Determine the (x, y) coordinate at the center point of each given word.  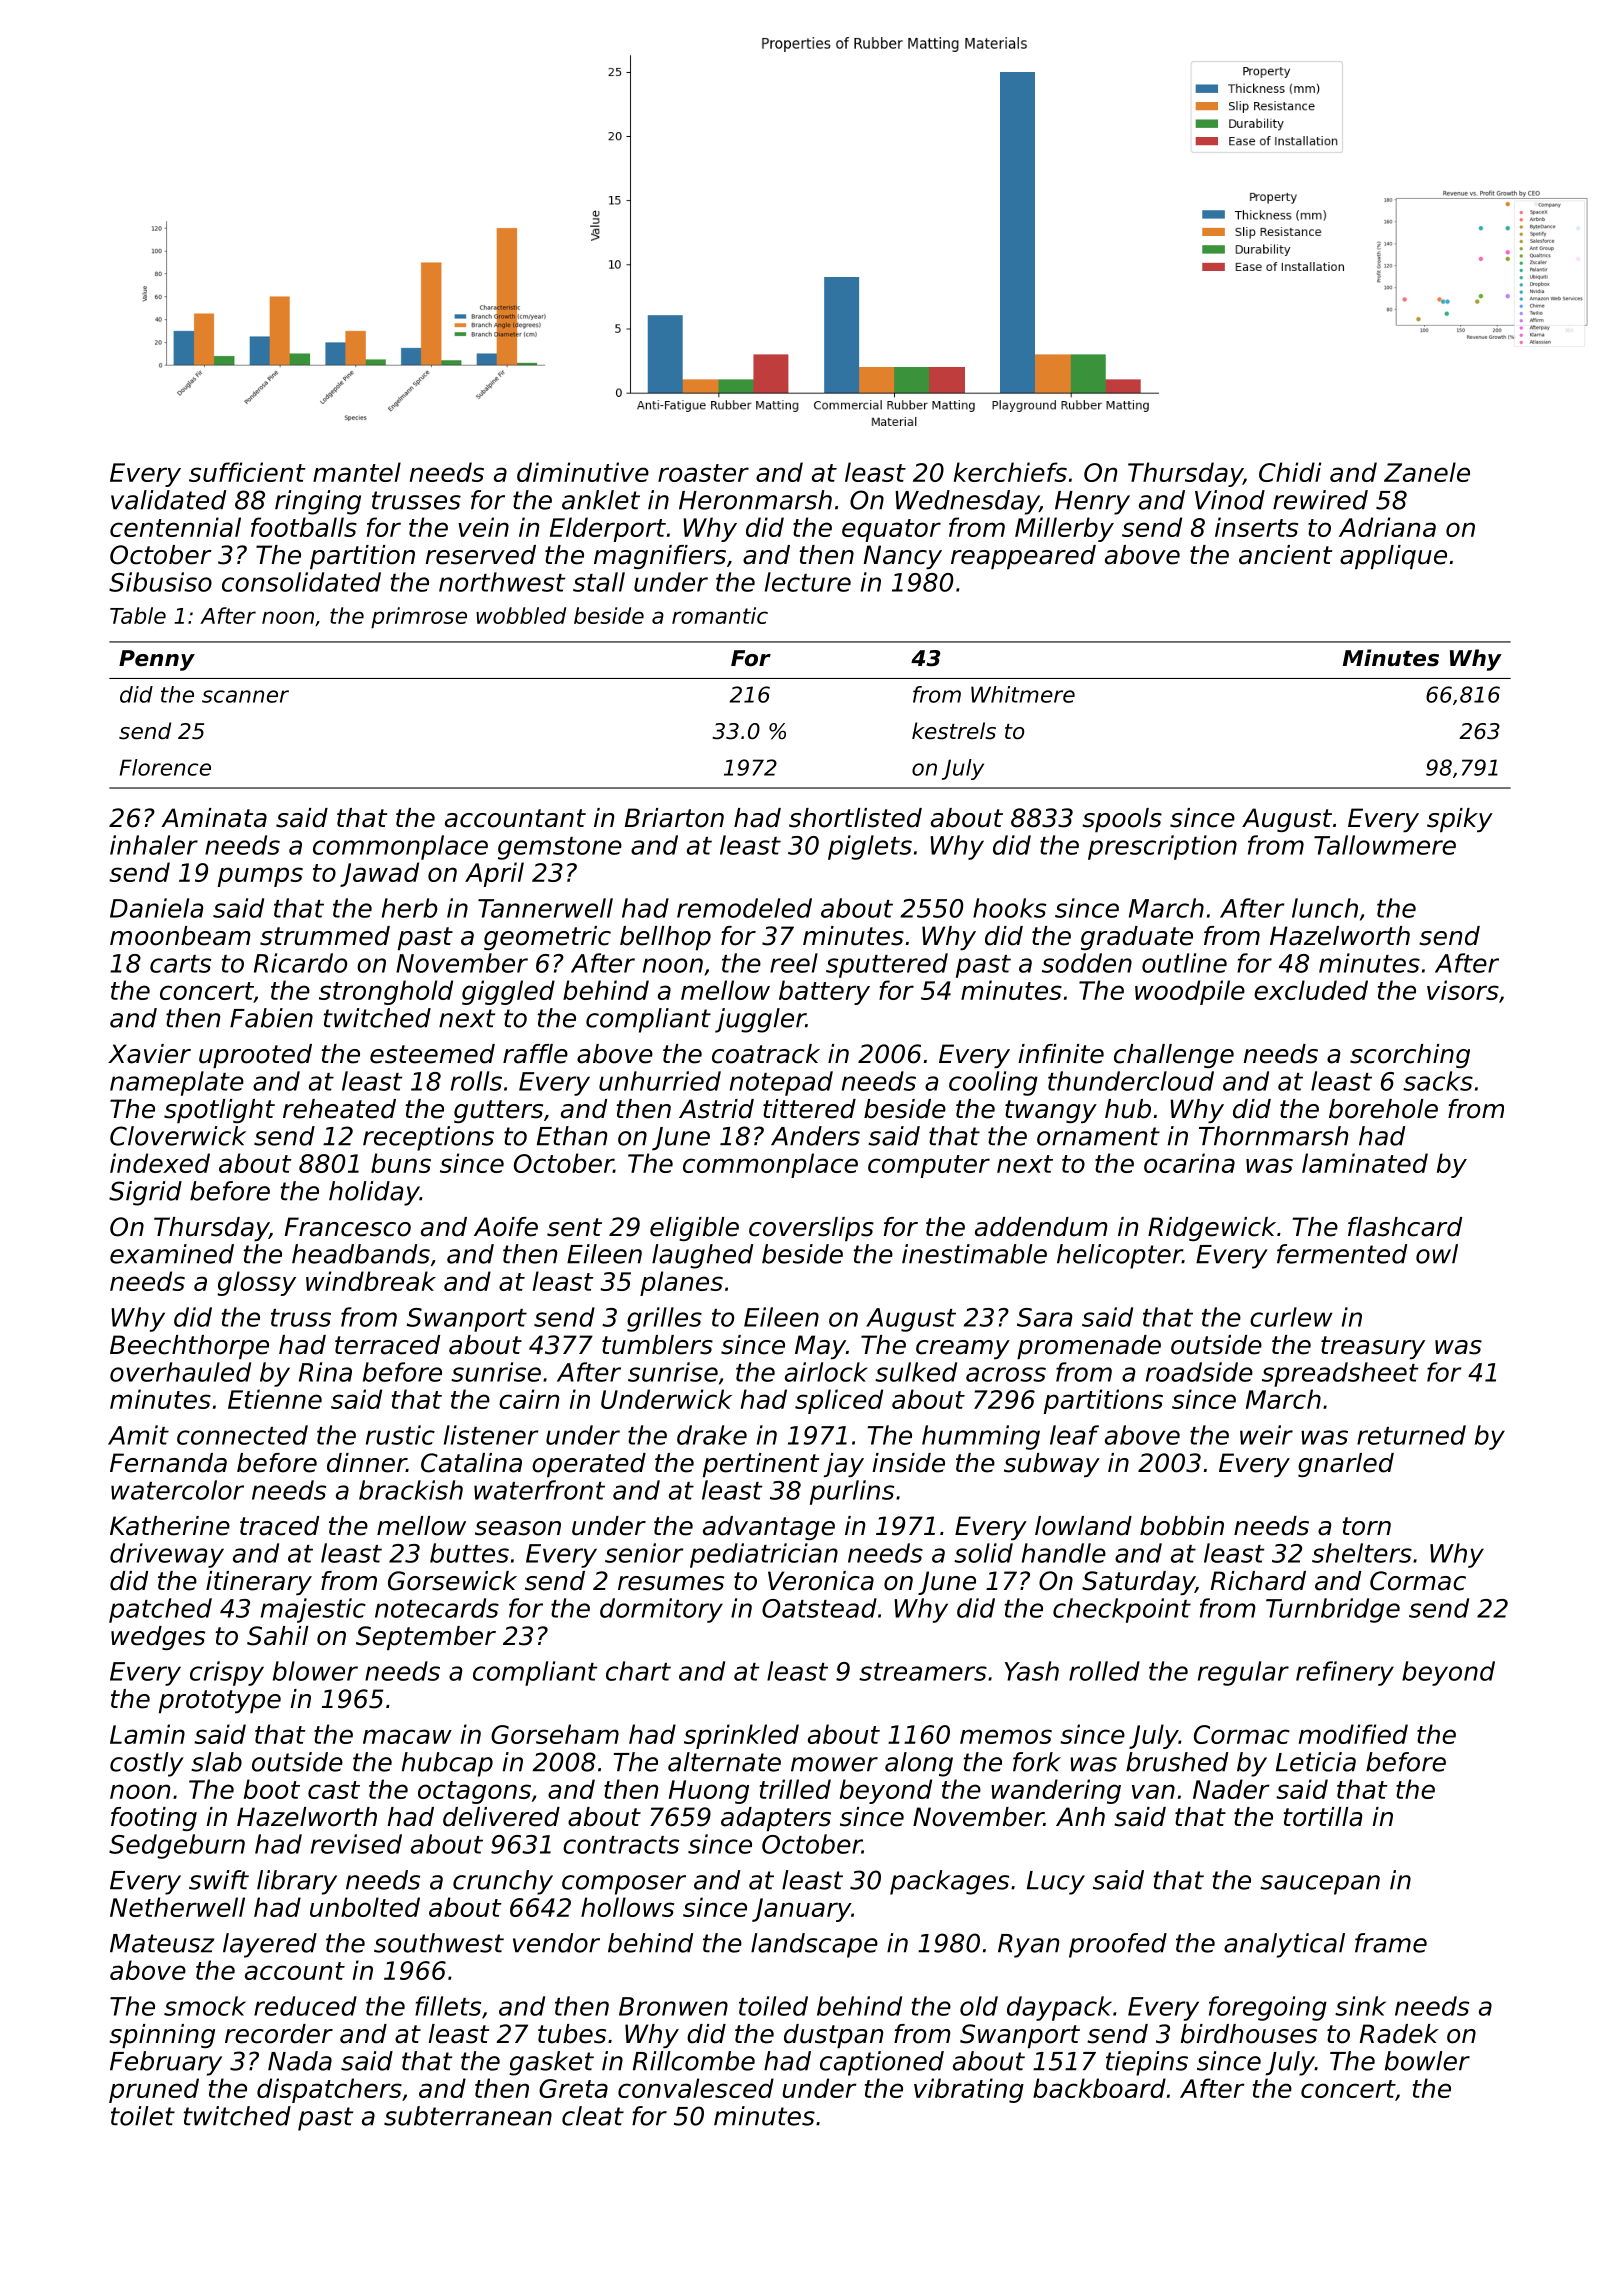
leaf (1074, 1435)
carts (180, 964)
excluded (1311, 990)
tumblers (657, 1345)
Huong (709, 1792)
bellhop (665, 938)
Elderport (608, 529)
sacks (1438, 1081)
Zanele (1427, 472)
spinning (162, 2036)
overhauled (180, 1372)
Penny (157, 660)
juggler (760, 1020)
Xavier (149, 1054)
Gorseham (555, 1734)
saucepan (1320, 1885)
